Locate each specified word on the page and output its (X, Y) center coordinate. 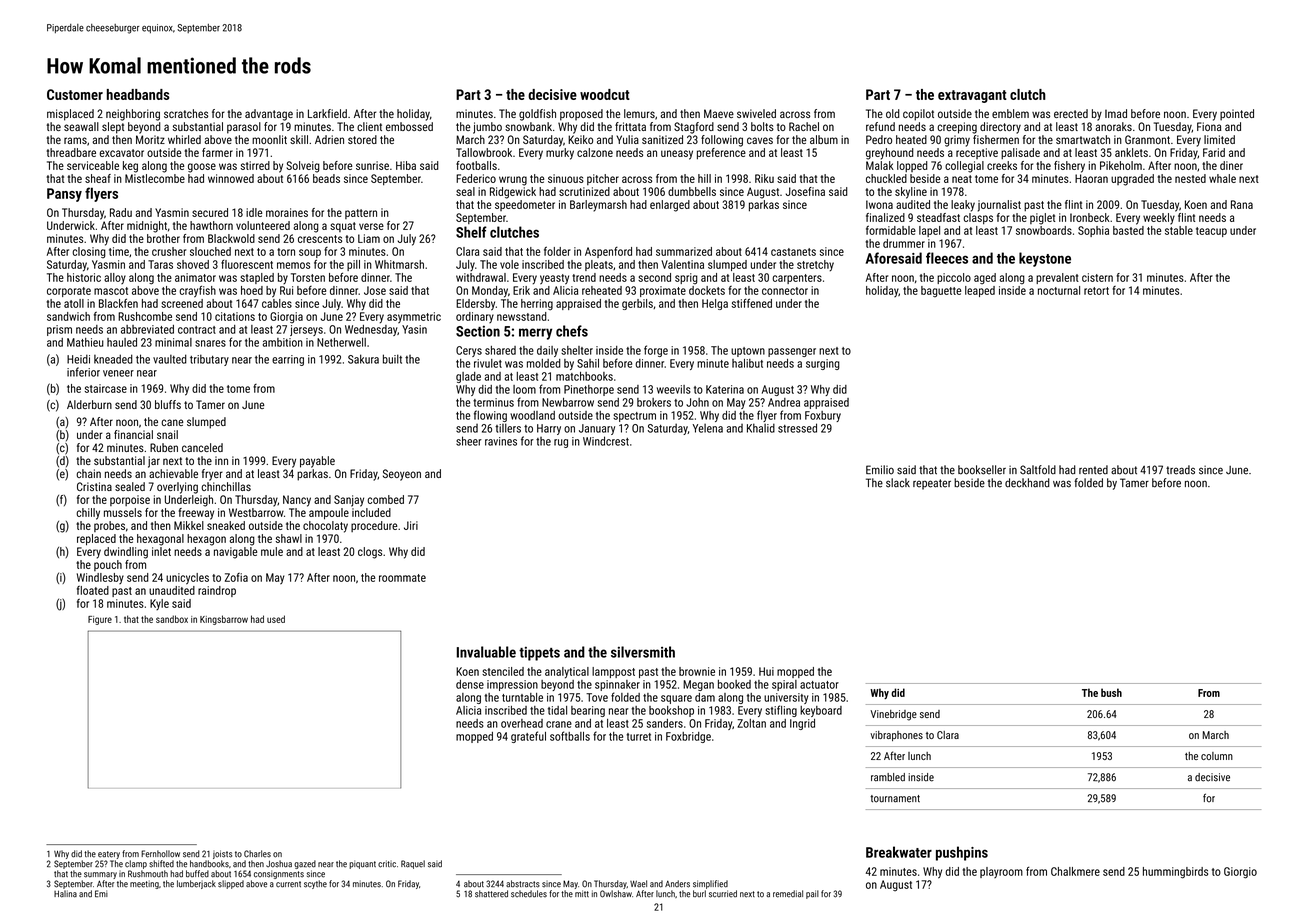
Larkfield (327, 113)
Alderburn (89, 404)
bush (1111, 692)
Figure (100, 620)
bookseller (982, 470)
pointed (1237, 115)
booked (734, 684)
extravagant (972, 96)
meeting (144, 884)
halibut (747, 363)
